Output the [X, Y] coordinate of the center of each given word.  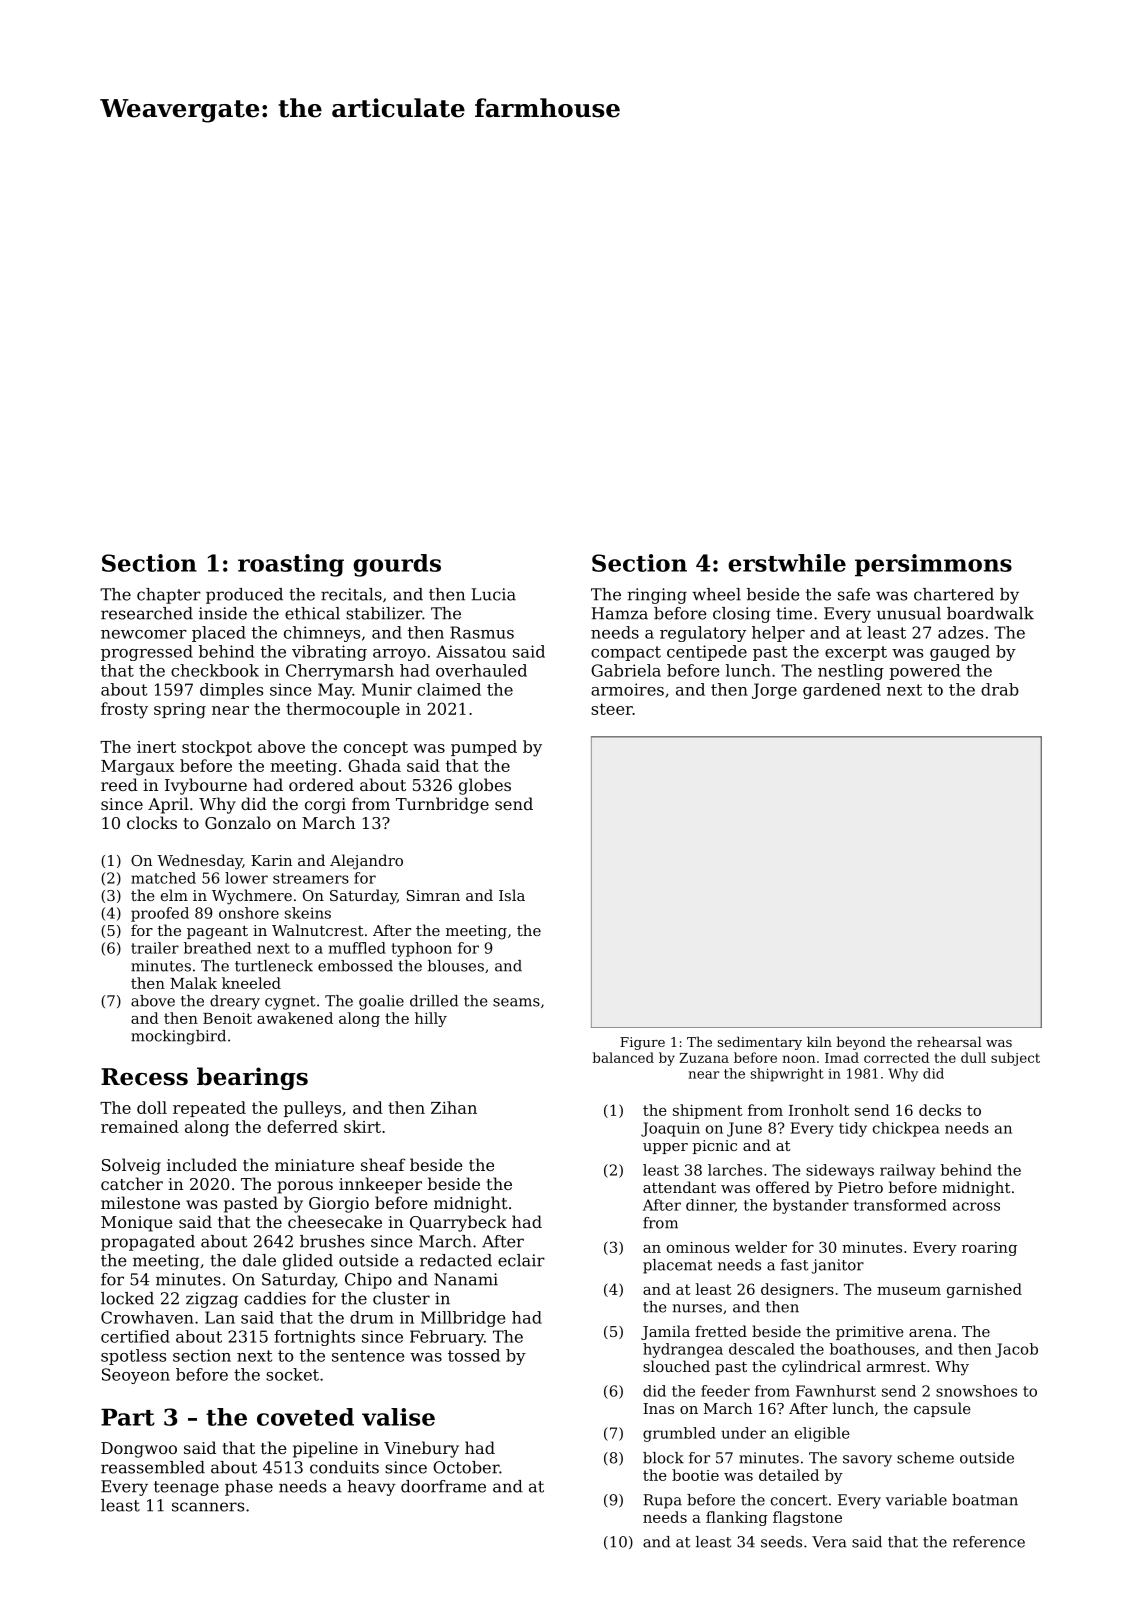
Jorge [774, 691]
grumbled [679, 1434]
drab [1000, 689]
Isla [512, 895]
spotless [133, 1357]
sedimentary [760, 1043]
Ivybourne [206, 786]
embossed [355, 966]
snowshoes [976, 1391]
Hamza [620, 613]
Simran [433, 895]
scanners [208, 1507]
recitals [351, 594]
